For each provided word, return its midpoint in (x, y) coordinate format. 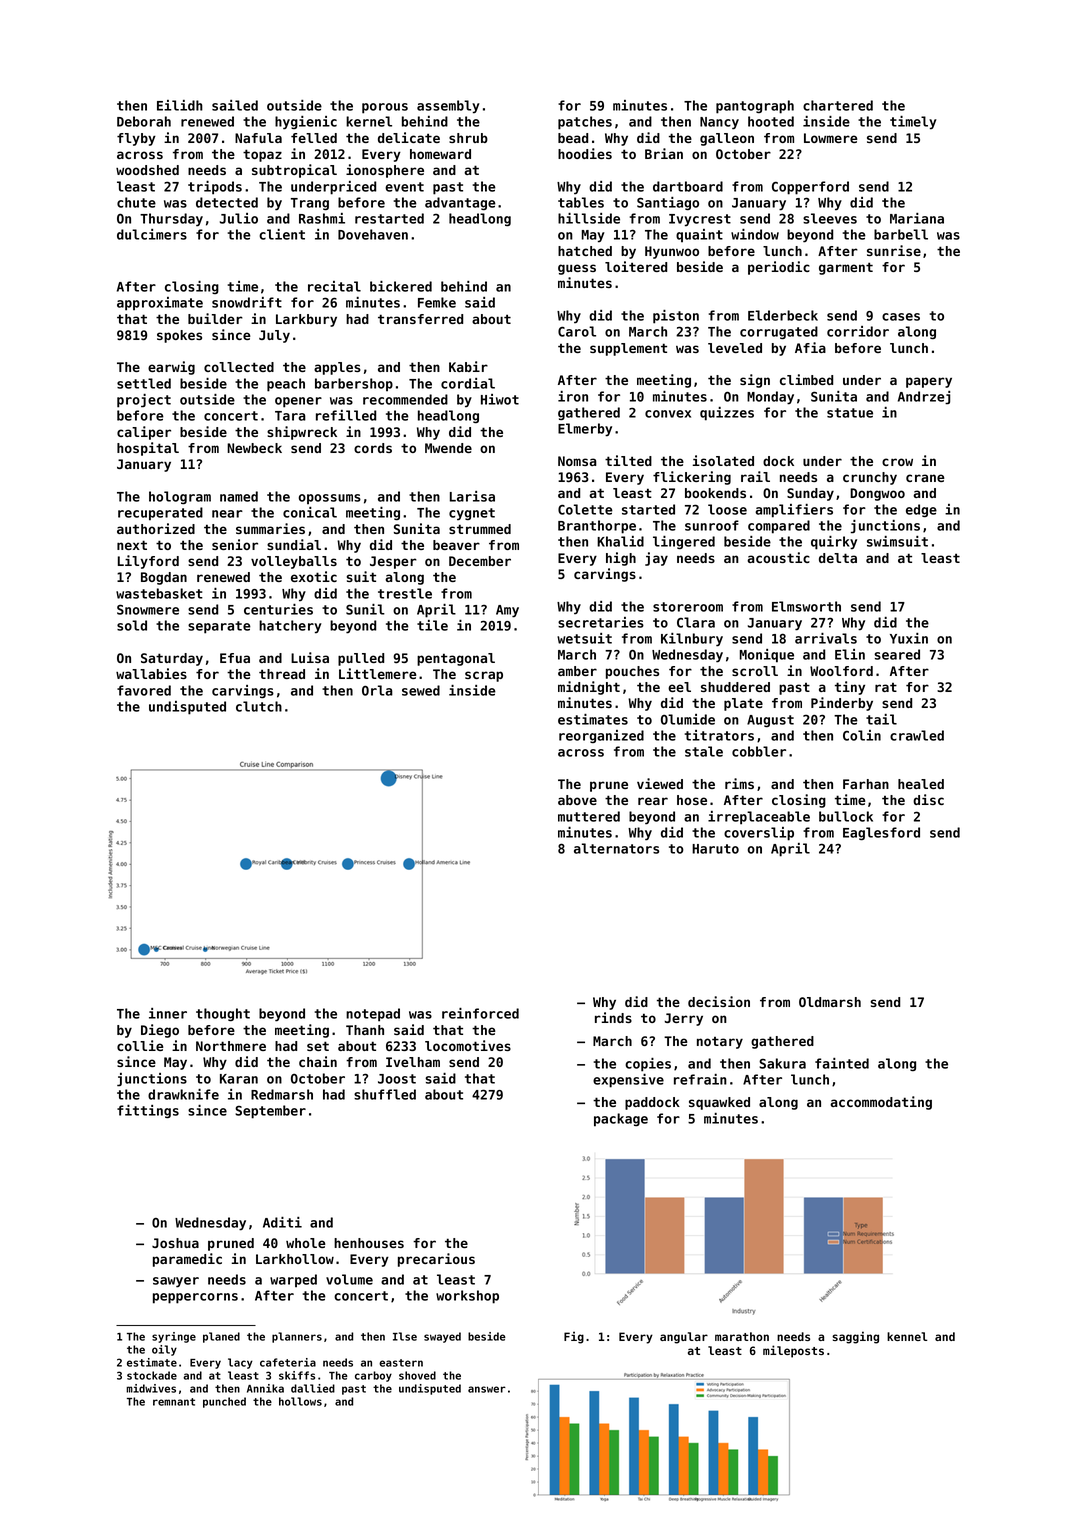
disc (928, 799)
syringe (174, 1337)
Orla (377, 690)
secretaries (601, 622)
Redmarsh (282, 1094)
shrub (468, 138)
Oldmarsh (830, 1002)
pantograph (755, 107)
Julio (239, 218)
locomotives (468, 1045)
